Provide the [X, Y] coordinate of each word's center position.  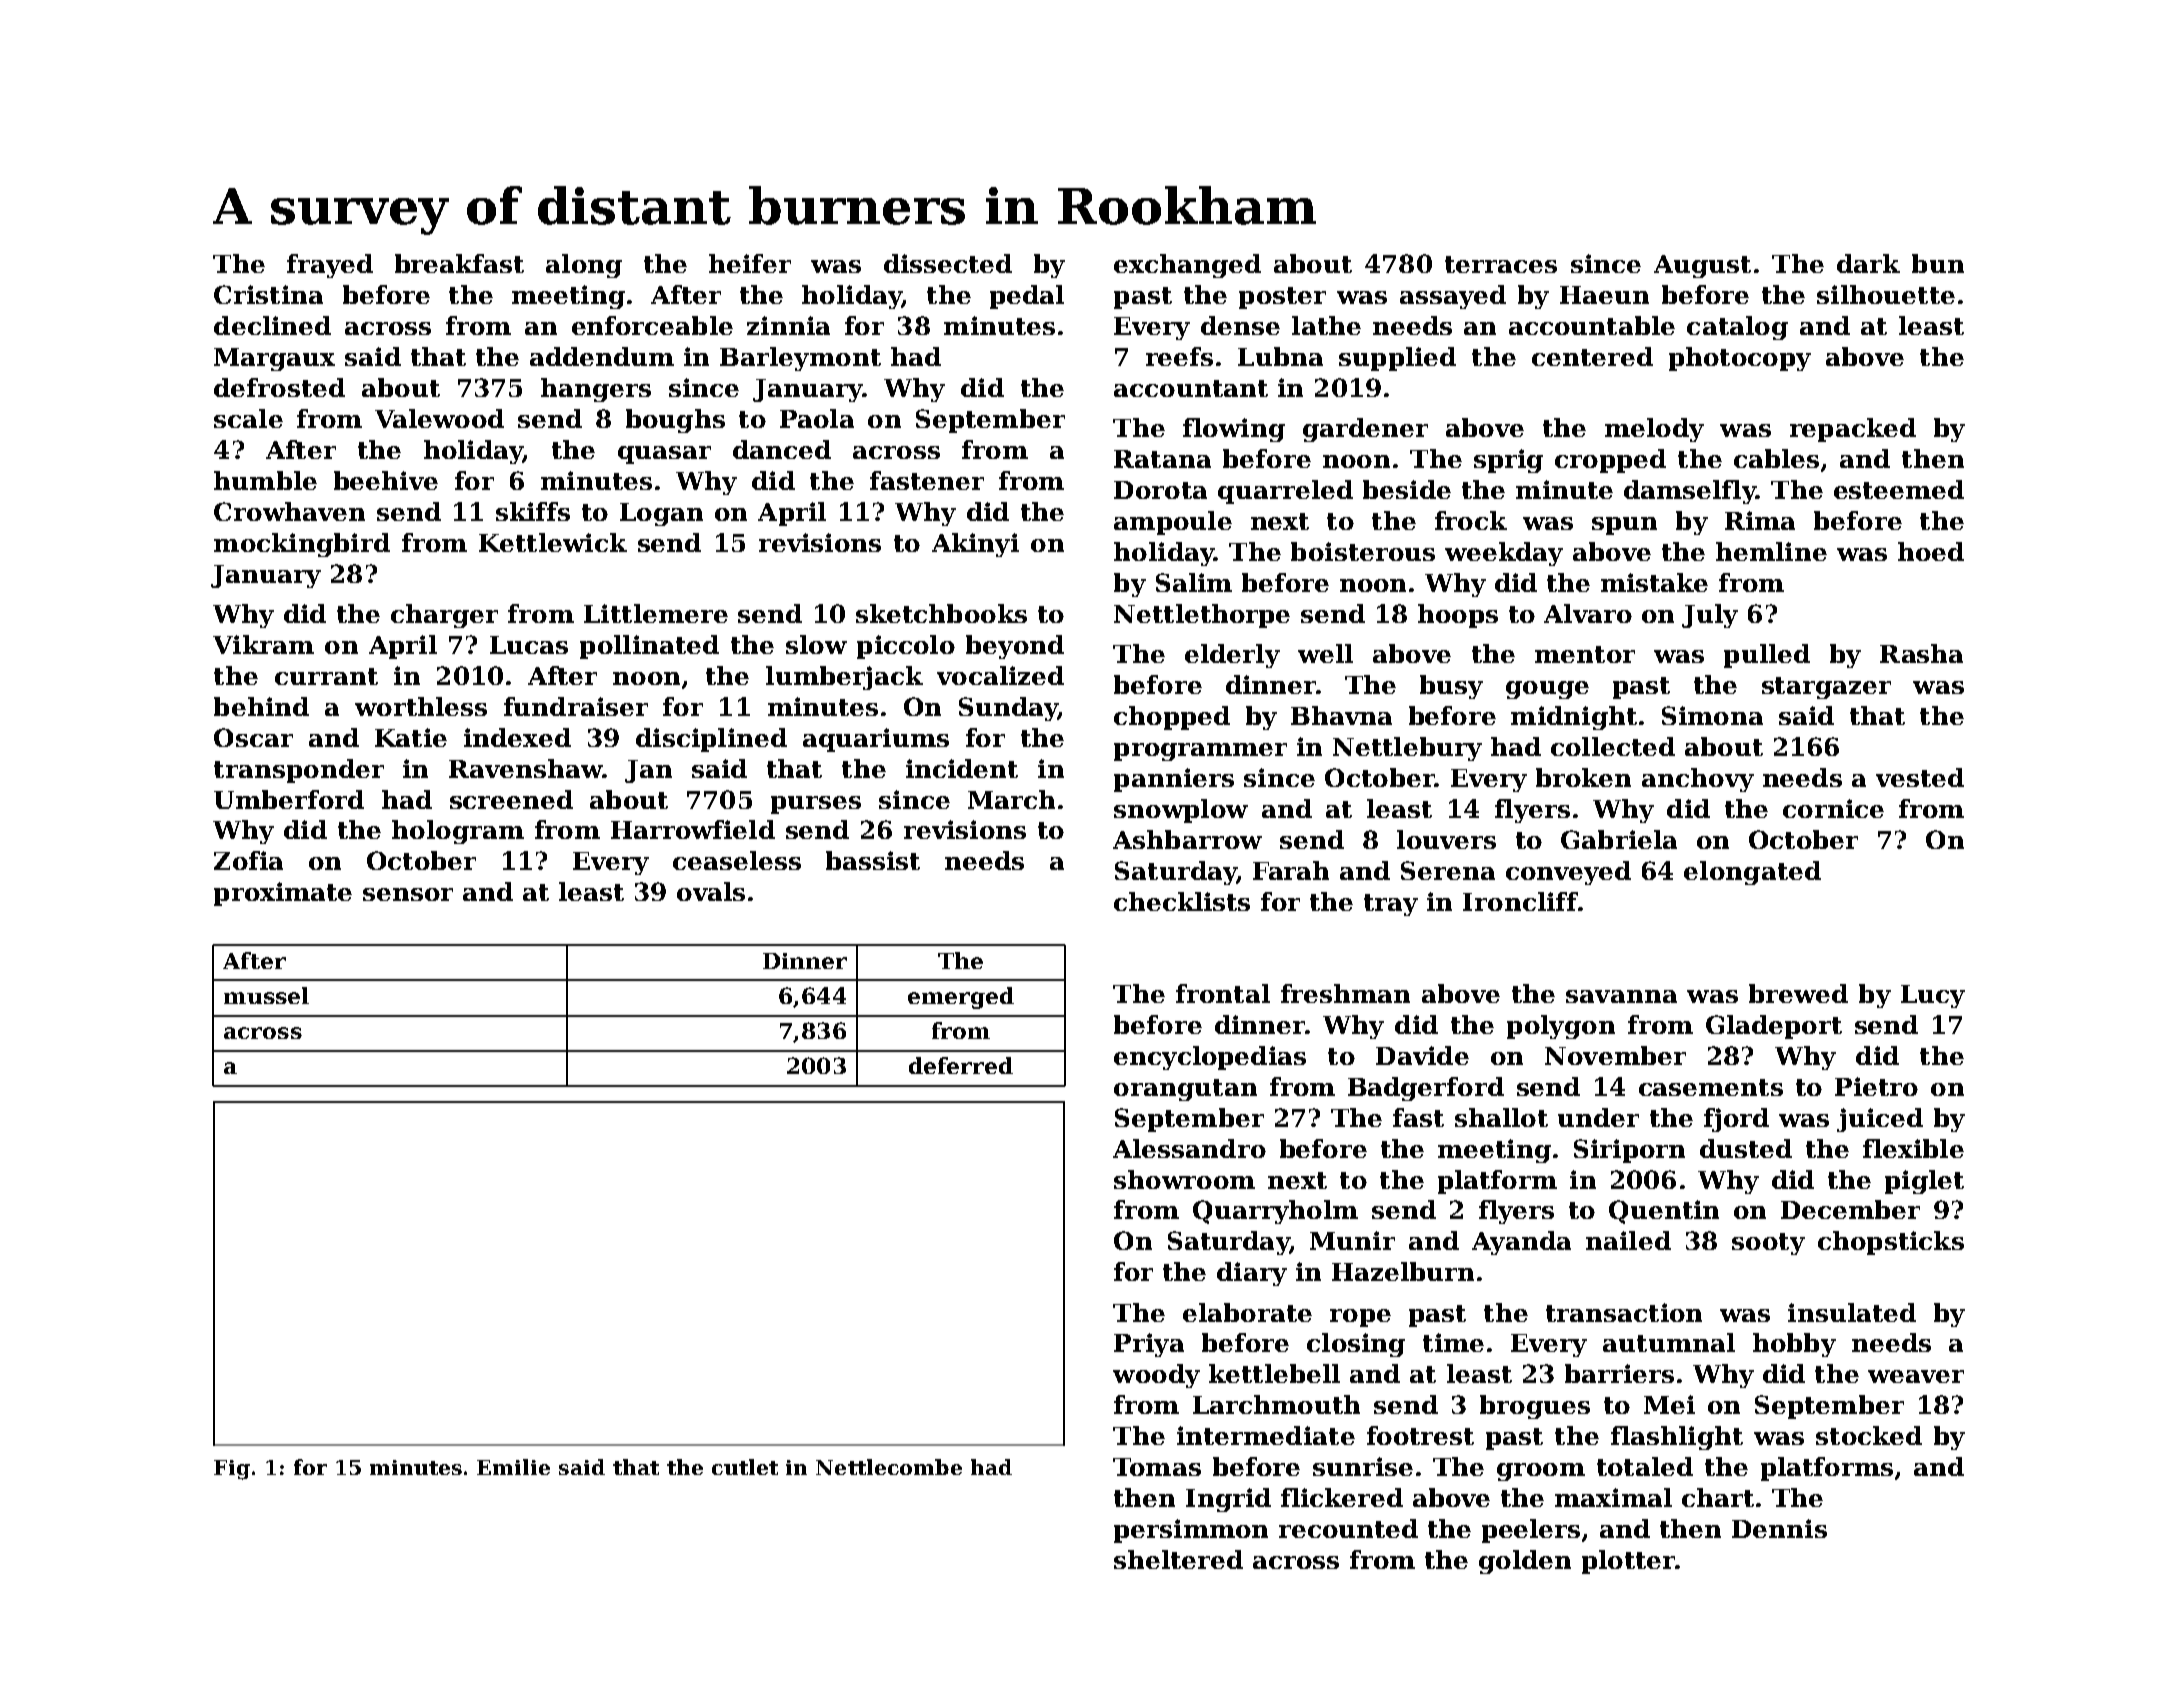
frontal [1223, 993]
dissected [948, 263]
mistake [1654, 582]
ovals [711, 891]
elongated [1752, 873]
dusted [1746, 1148]
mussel [266, 995]
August [1702, 266]
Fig [232, 1470]
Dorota [1160, 490]
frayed [330, 266]
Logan [661, 514]
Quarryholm [1275, 1212]
